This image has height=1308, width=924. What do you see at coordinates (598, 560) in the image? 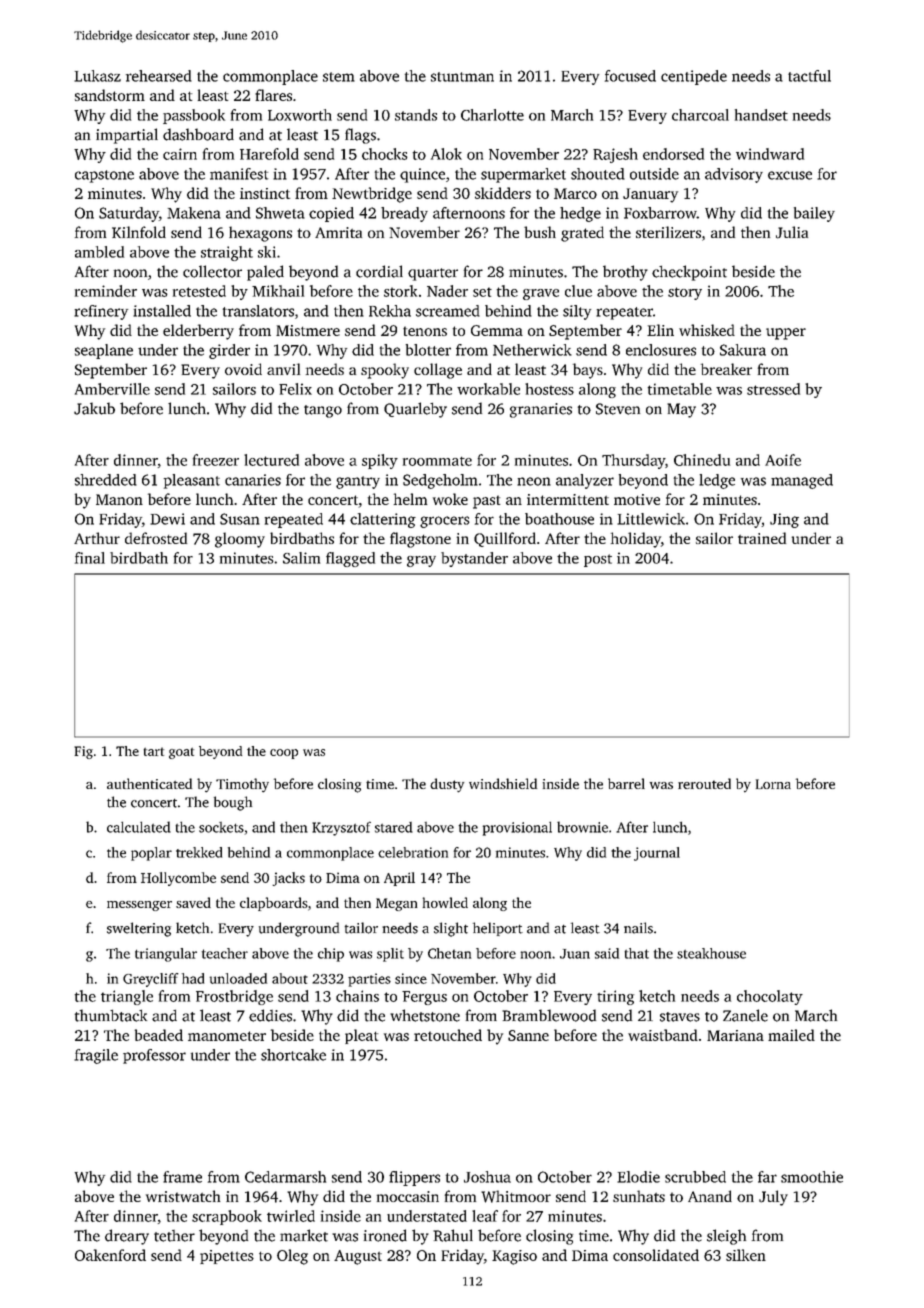
I see `post` at bounding box center [598, 560].
